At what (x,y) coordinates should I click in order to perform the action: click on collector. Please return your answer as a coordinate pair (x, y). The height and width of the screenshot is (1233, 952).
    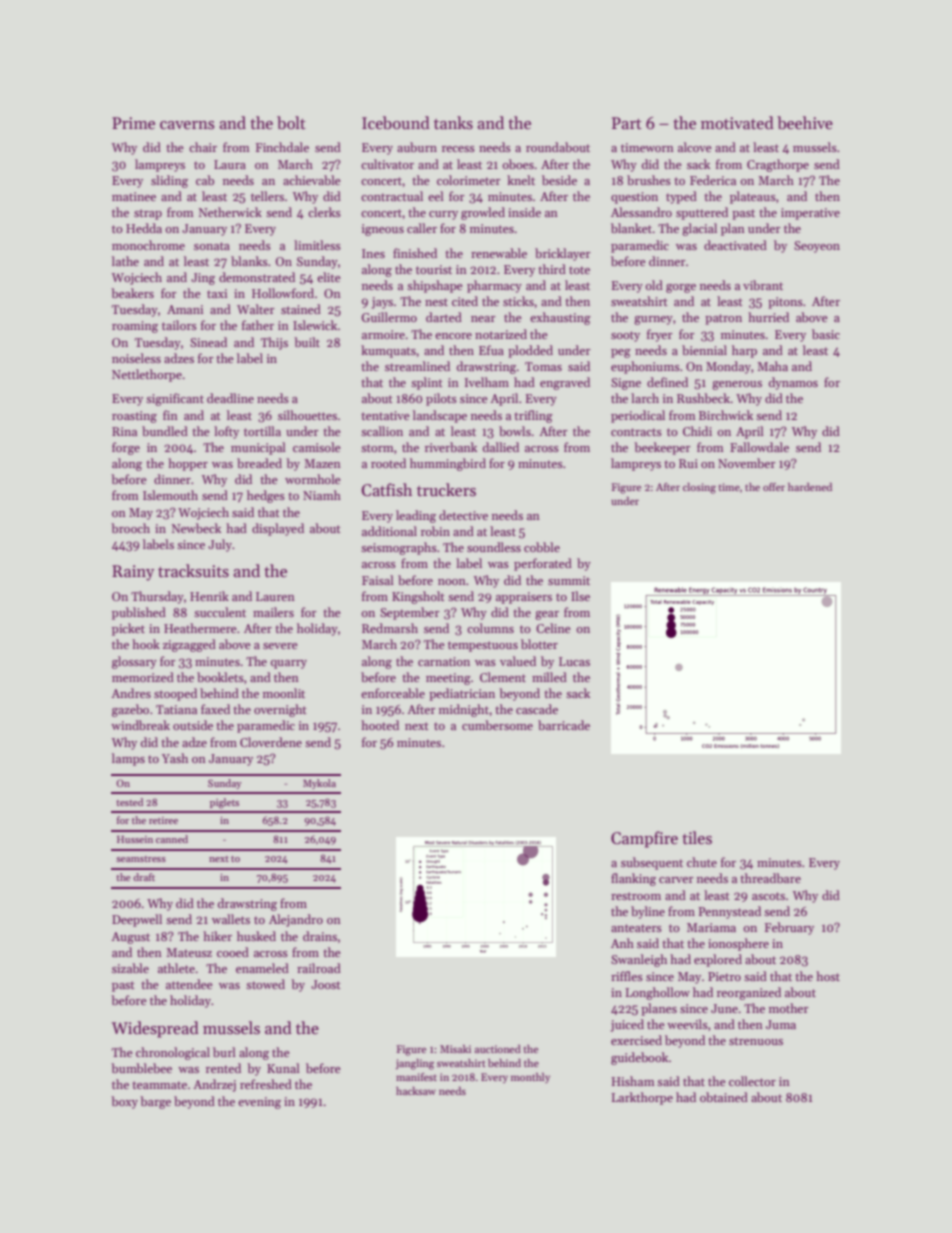
    Looking at the image, I should click on (752, 1081).
